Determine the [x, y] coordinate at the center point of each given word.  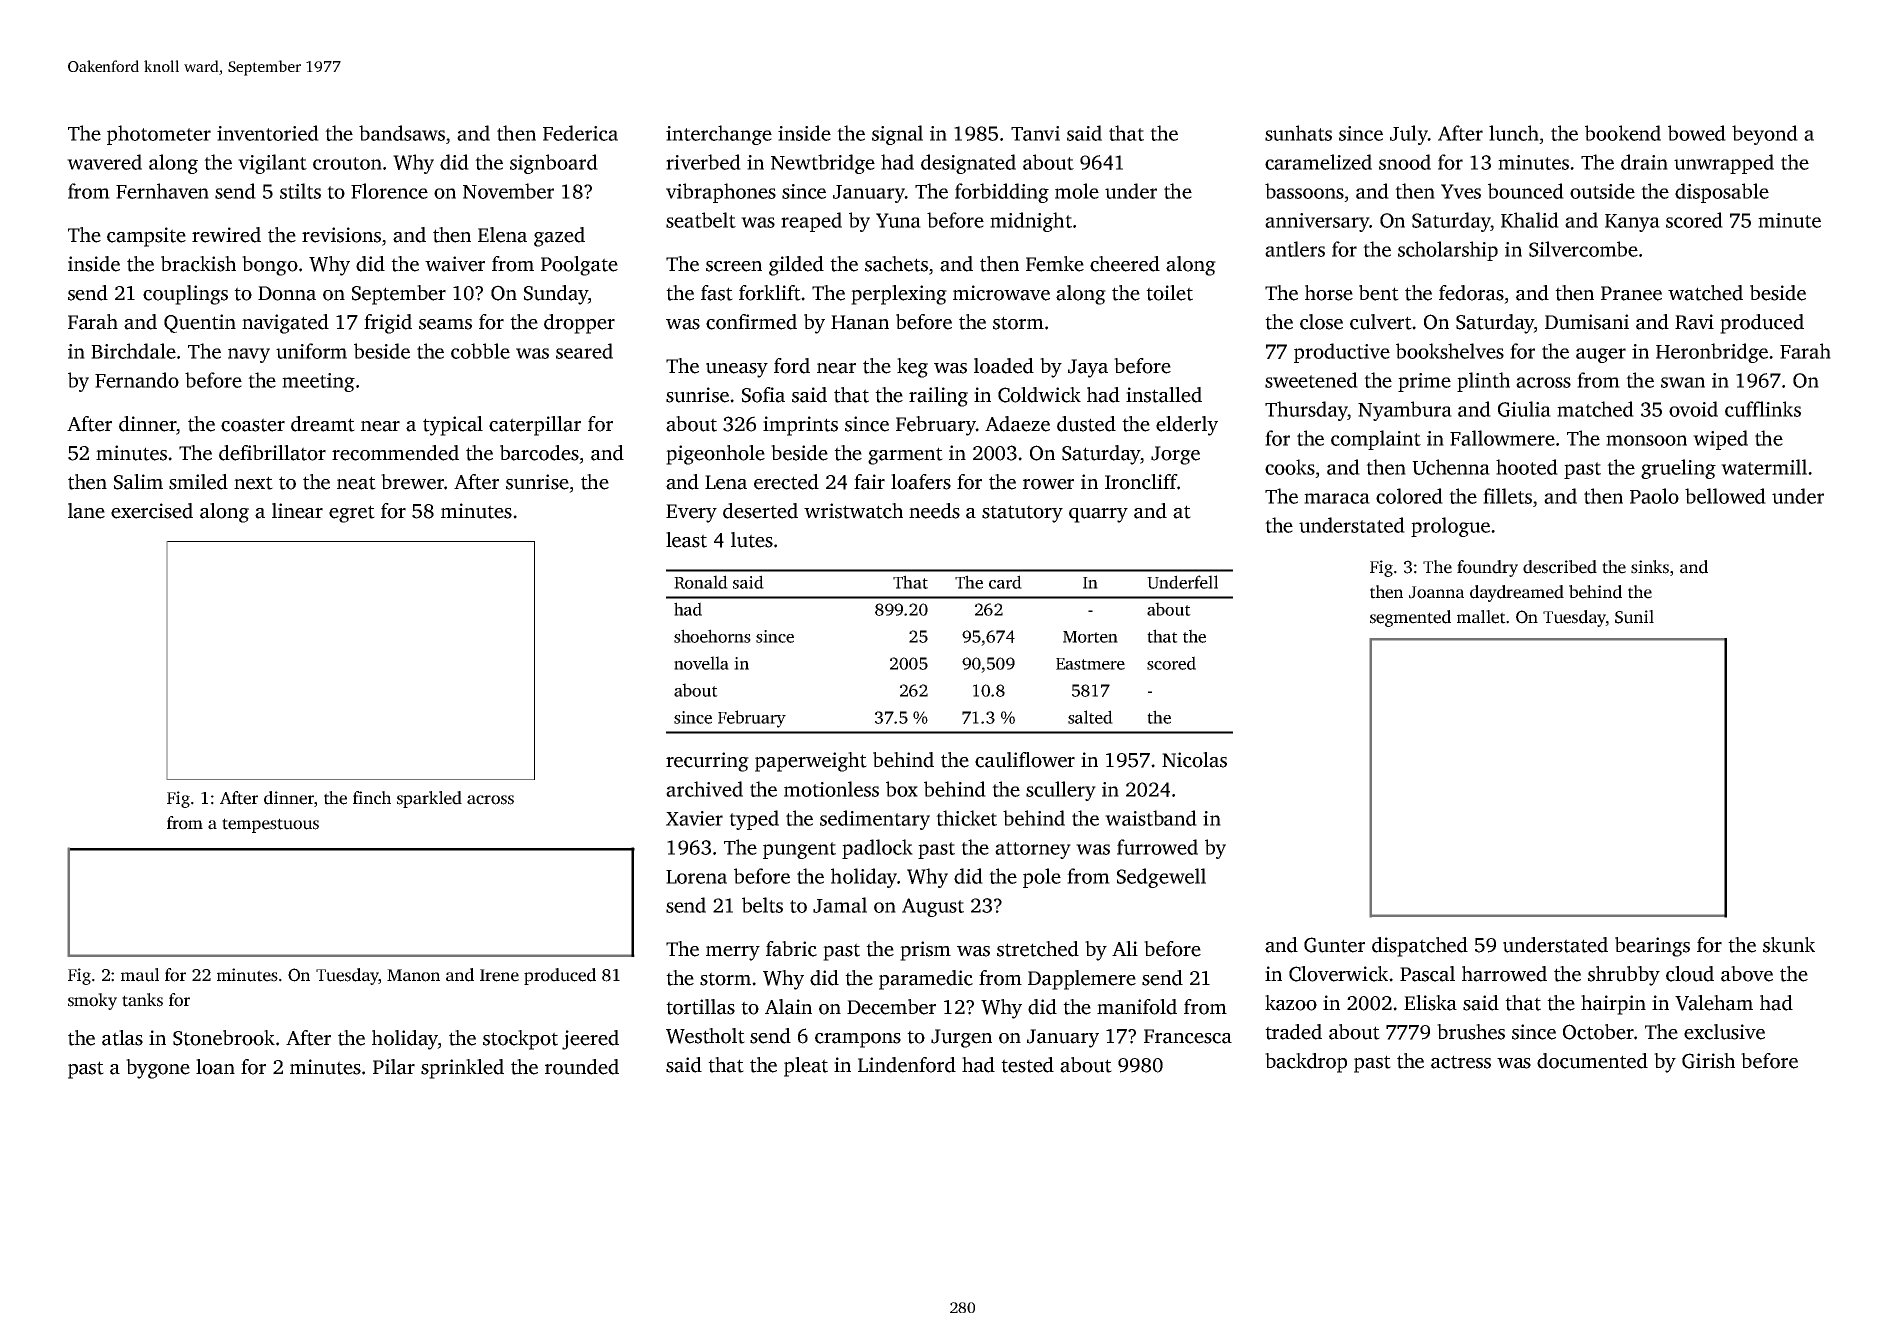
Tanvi [1035, 133]
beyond [1765, 135]
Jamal [840, 905]
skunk [1789, 945]
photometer [159, 135]
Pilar [394, 1067]
